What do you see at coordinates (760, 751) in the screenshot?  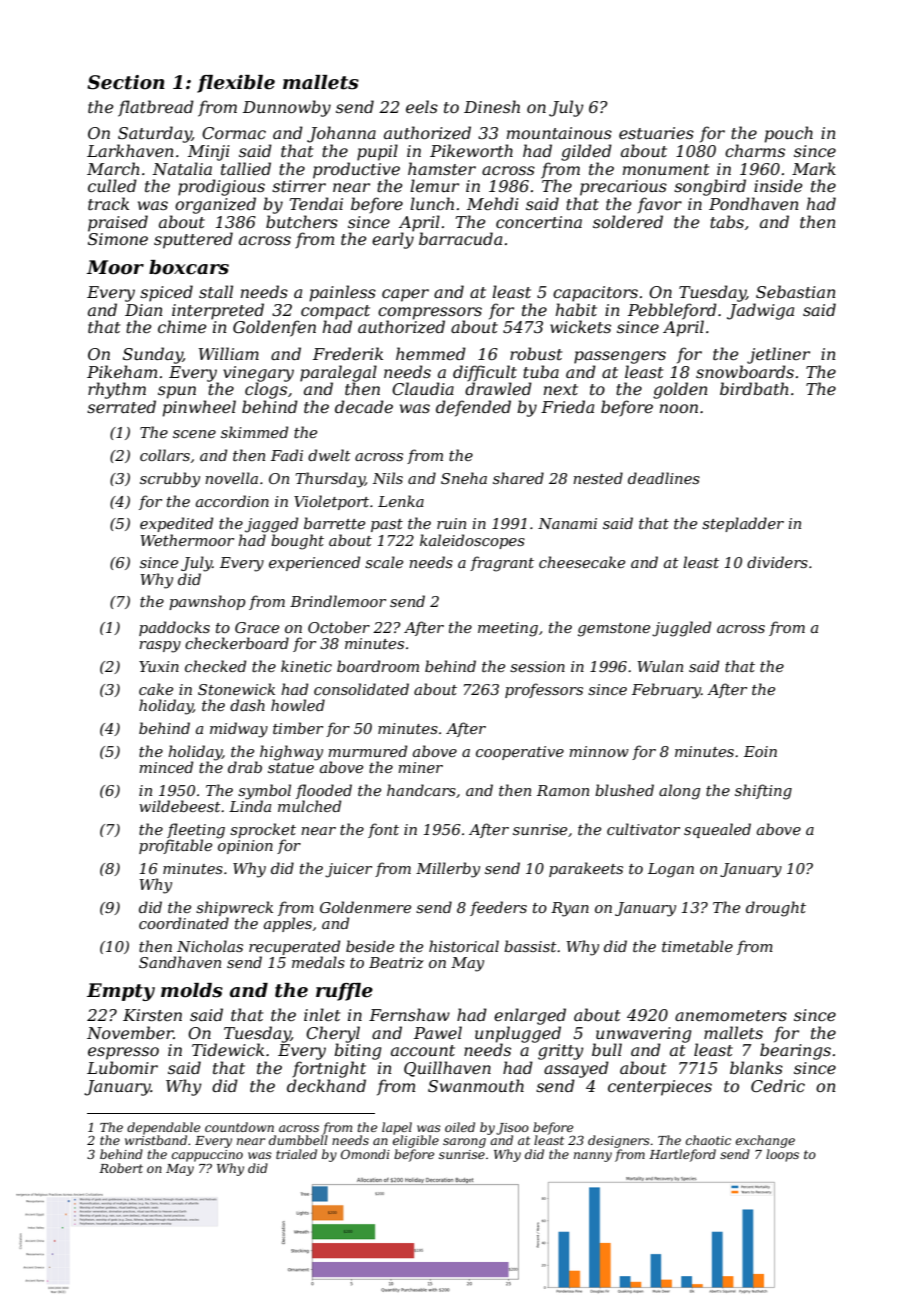 I see `Eoin` at bounding box center [760, 751].
